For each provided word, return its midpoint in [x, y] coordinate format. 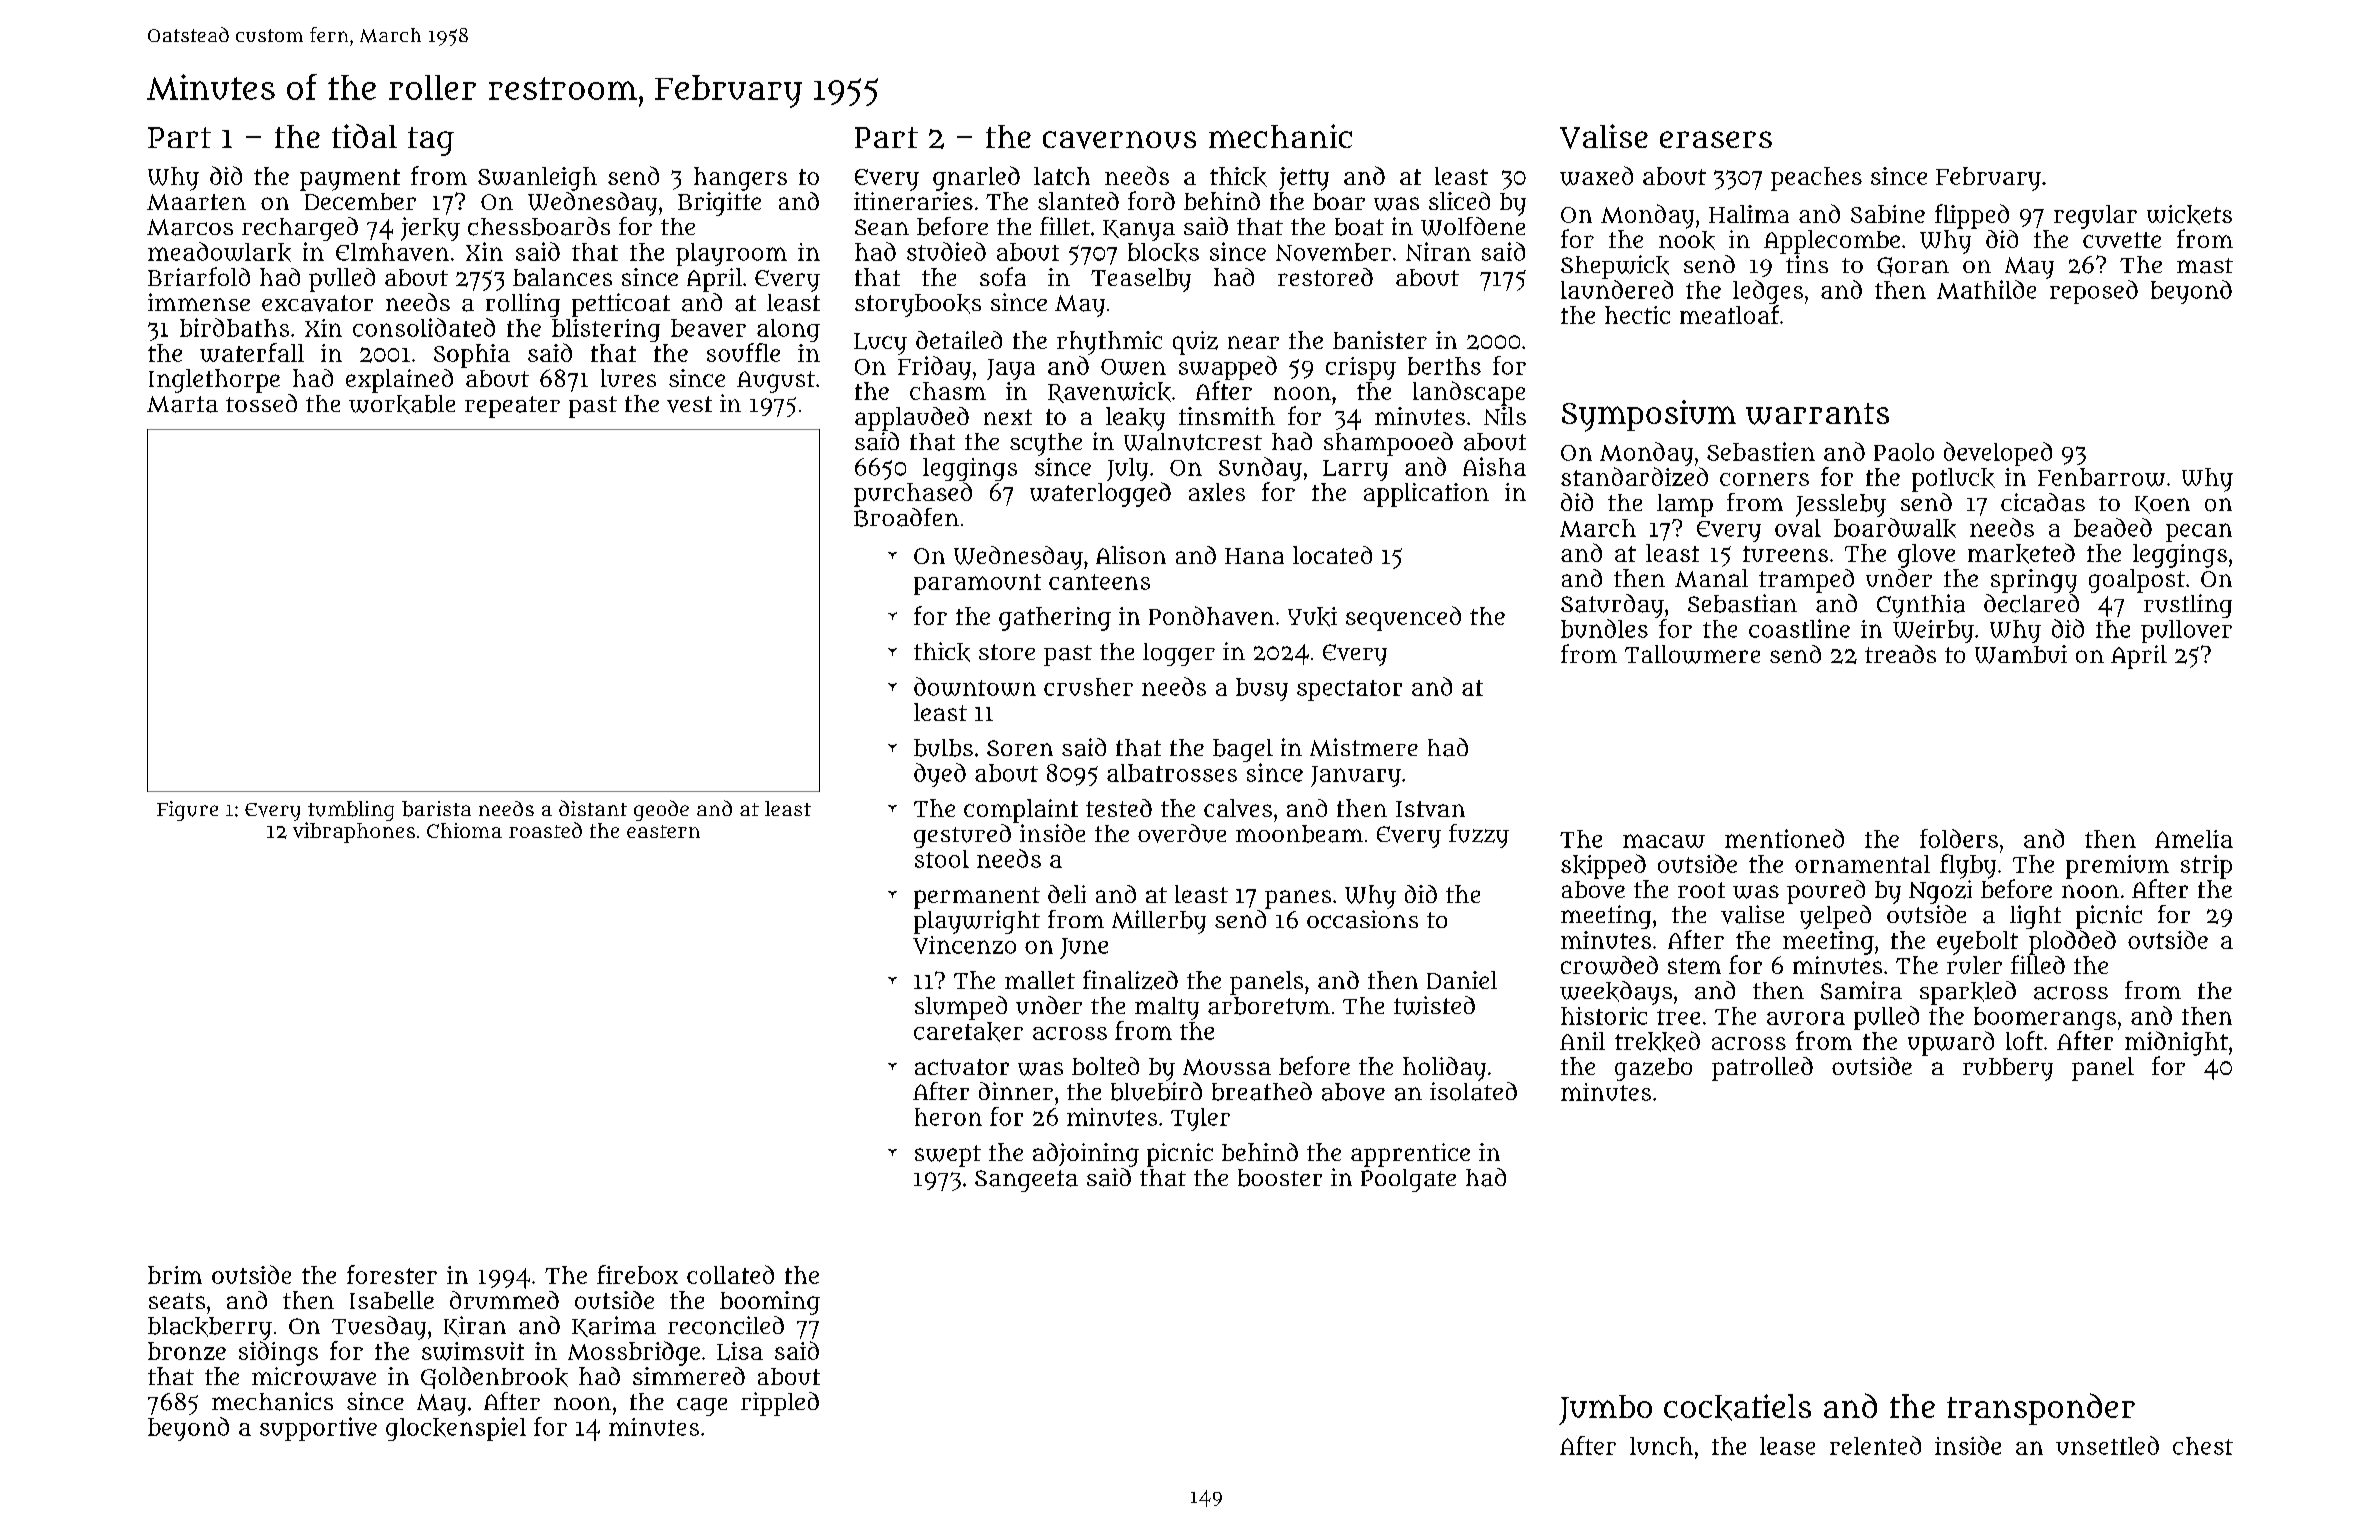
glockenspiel [456, 1429]
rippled [780, 1404]
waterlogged [1100, 494]
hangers [740, 179]
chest [2203, 1446]
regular [2095, 217]
